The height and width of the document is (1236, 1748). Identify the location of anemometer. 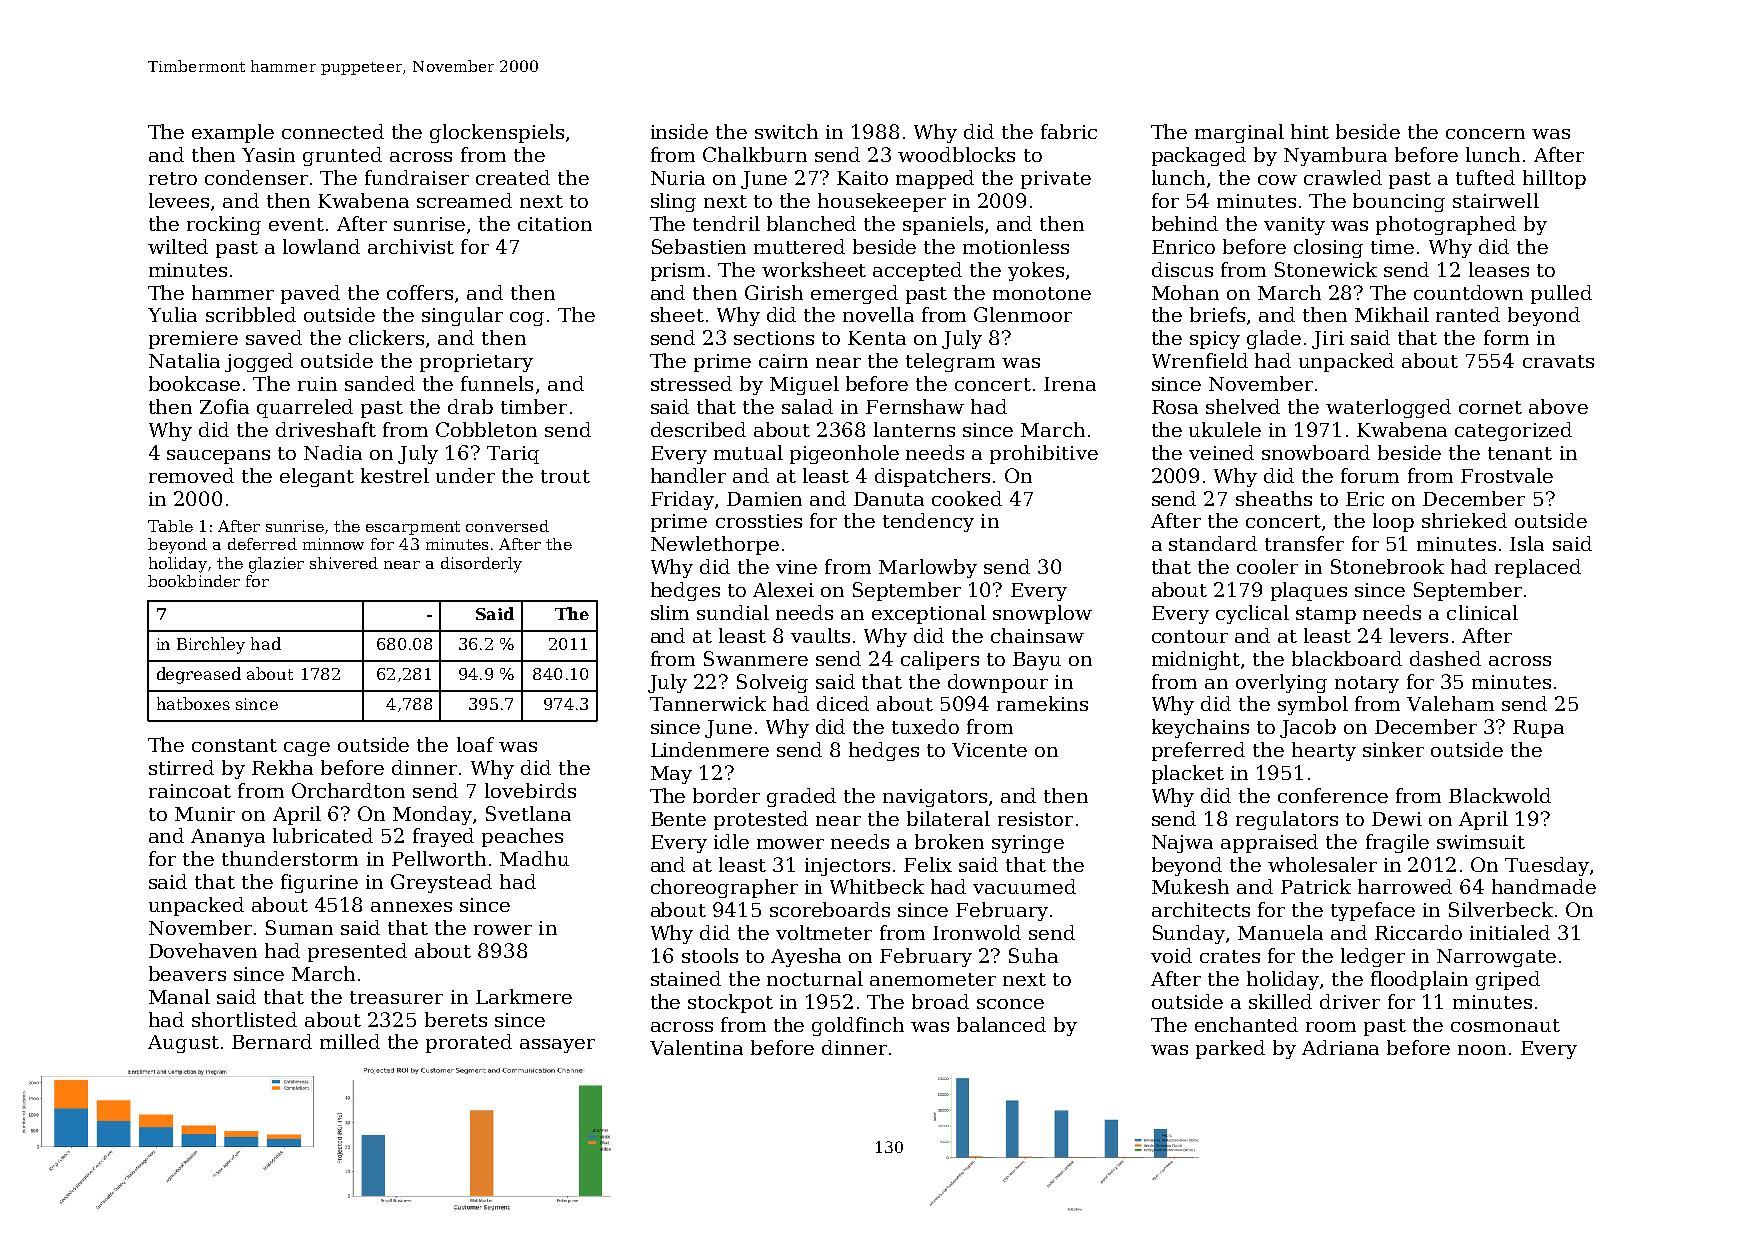
(933, 979).
